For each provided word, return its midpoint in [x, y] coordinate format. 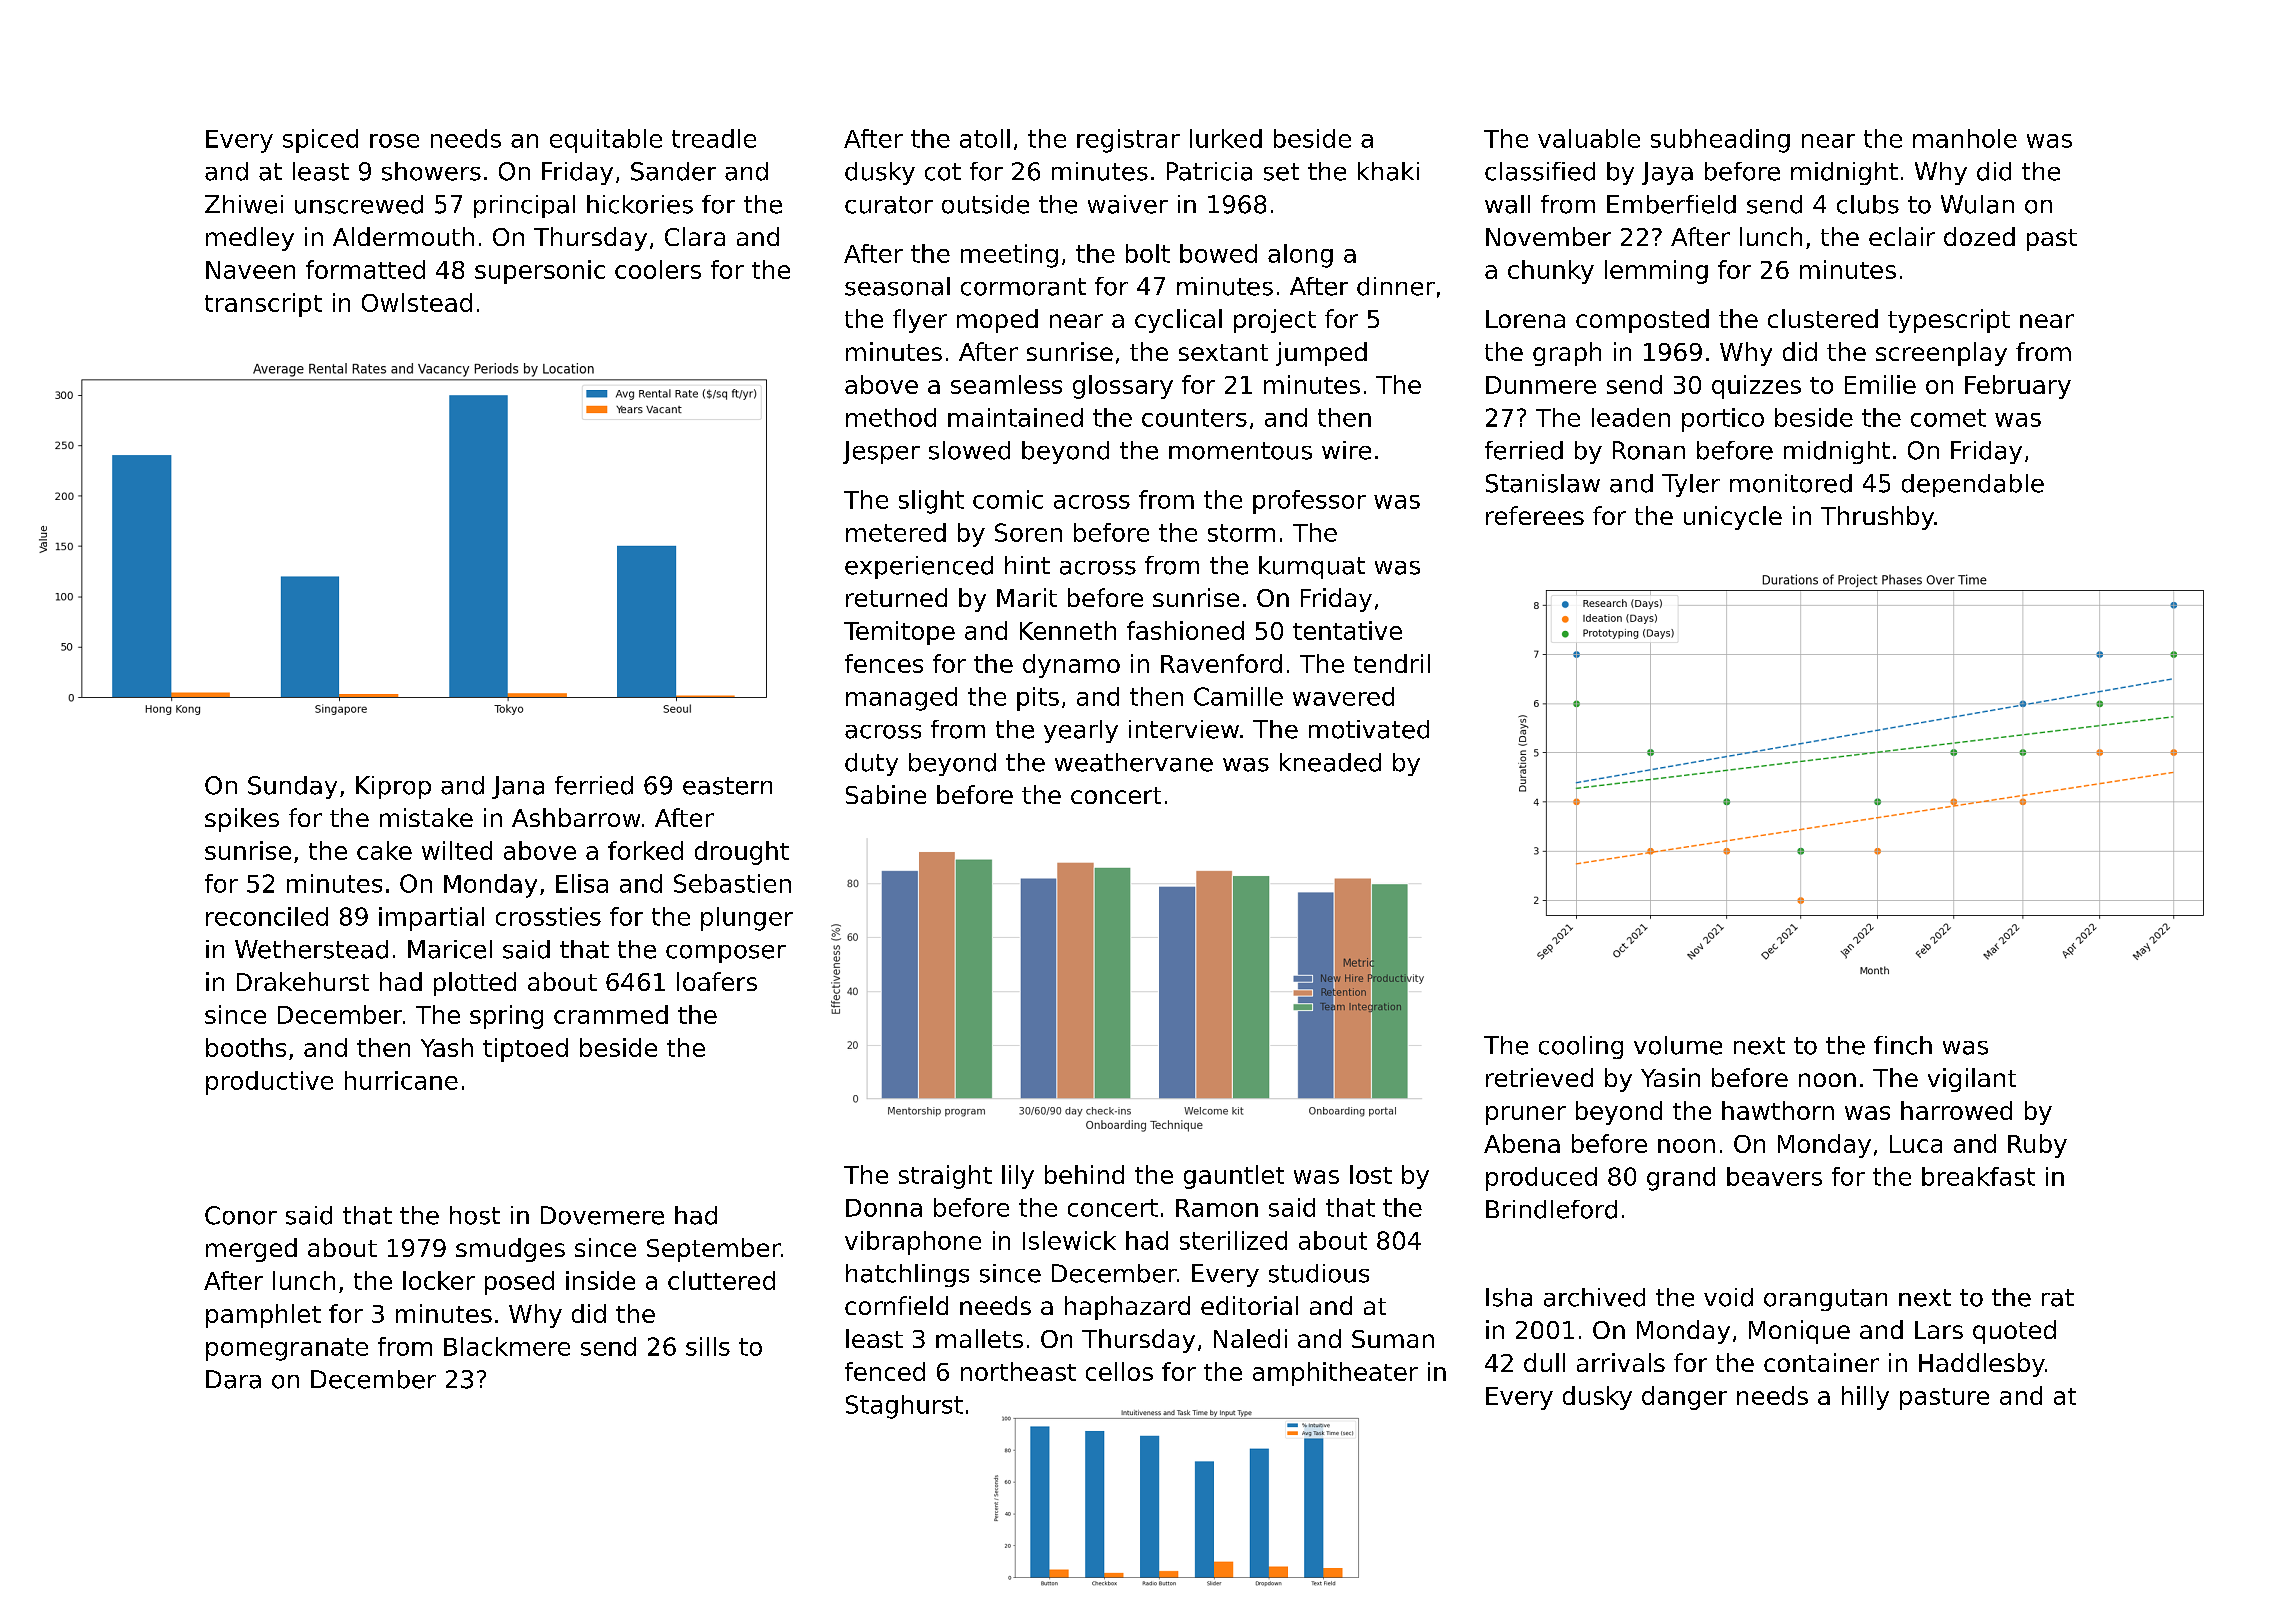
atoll [985, 138]
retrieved [1539, 1077]
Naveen [250, 270]
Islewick [1069, 1240]
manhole [1965, 138]
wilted [457, 850]
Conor [241, 1215]
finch [1903, 1045]
